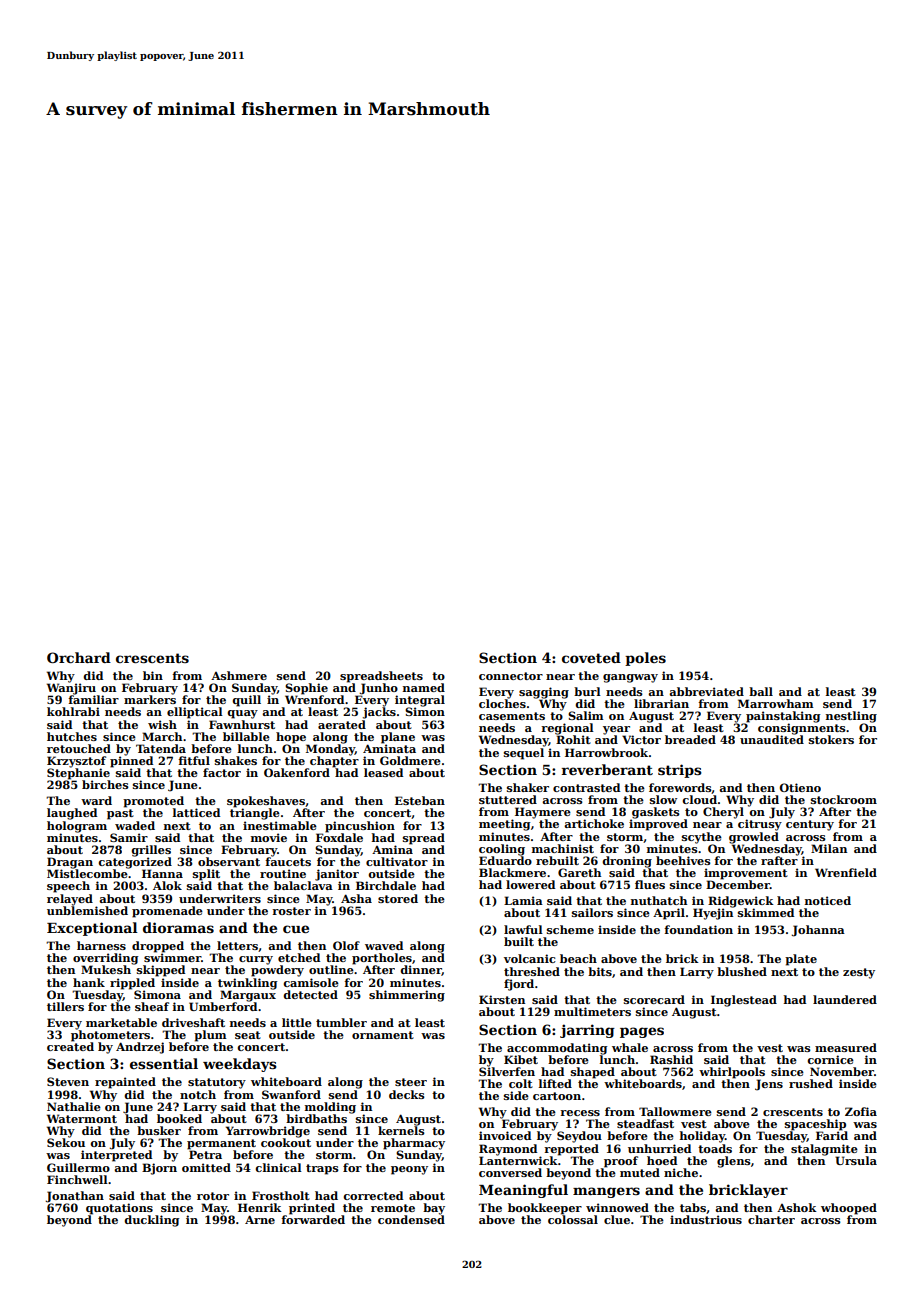  What do you see at coordinates (383, 772) in the screenshot?
I see `leased` at bounding box center [383, 772].
